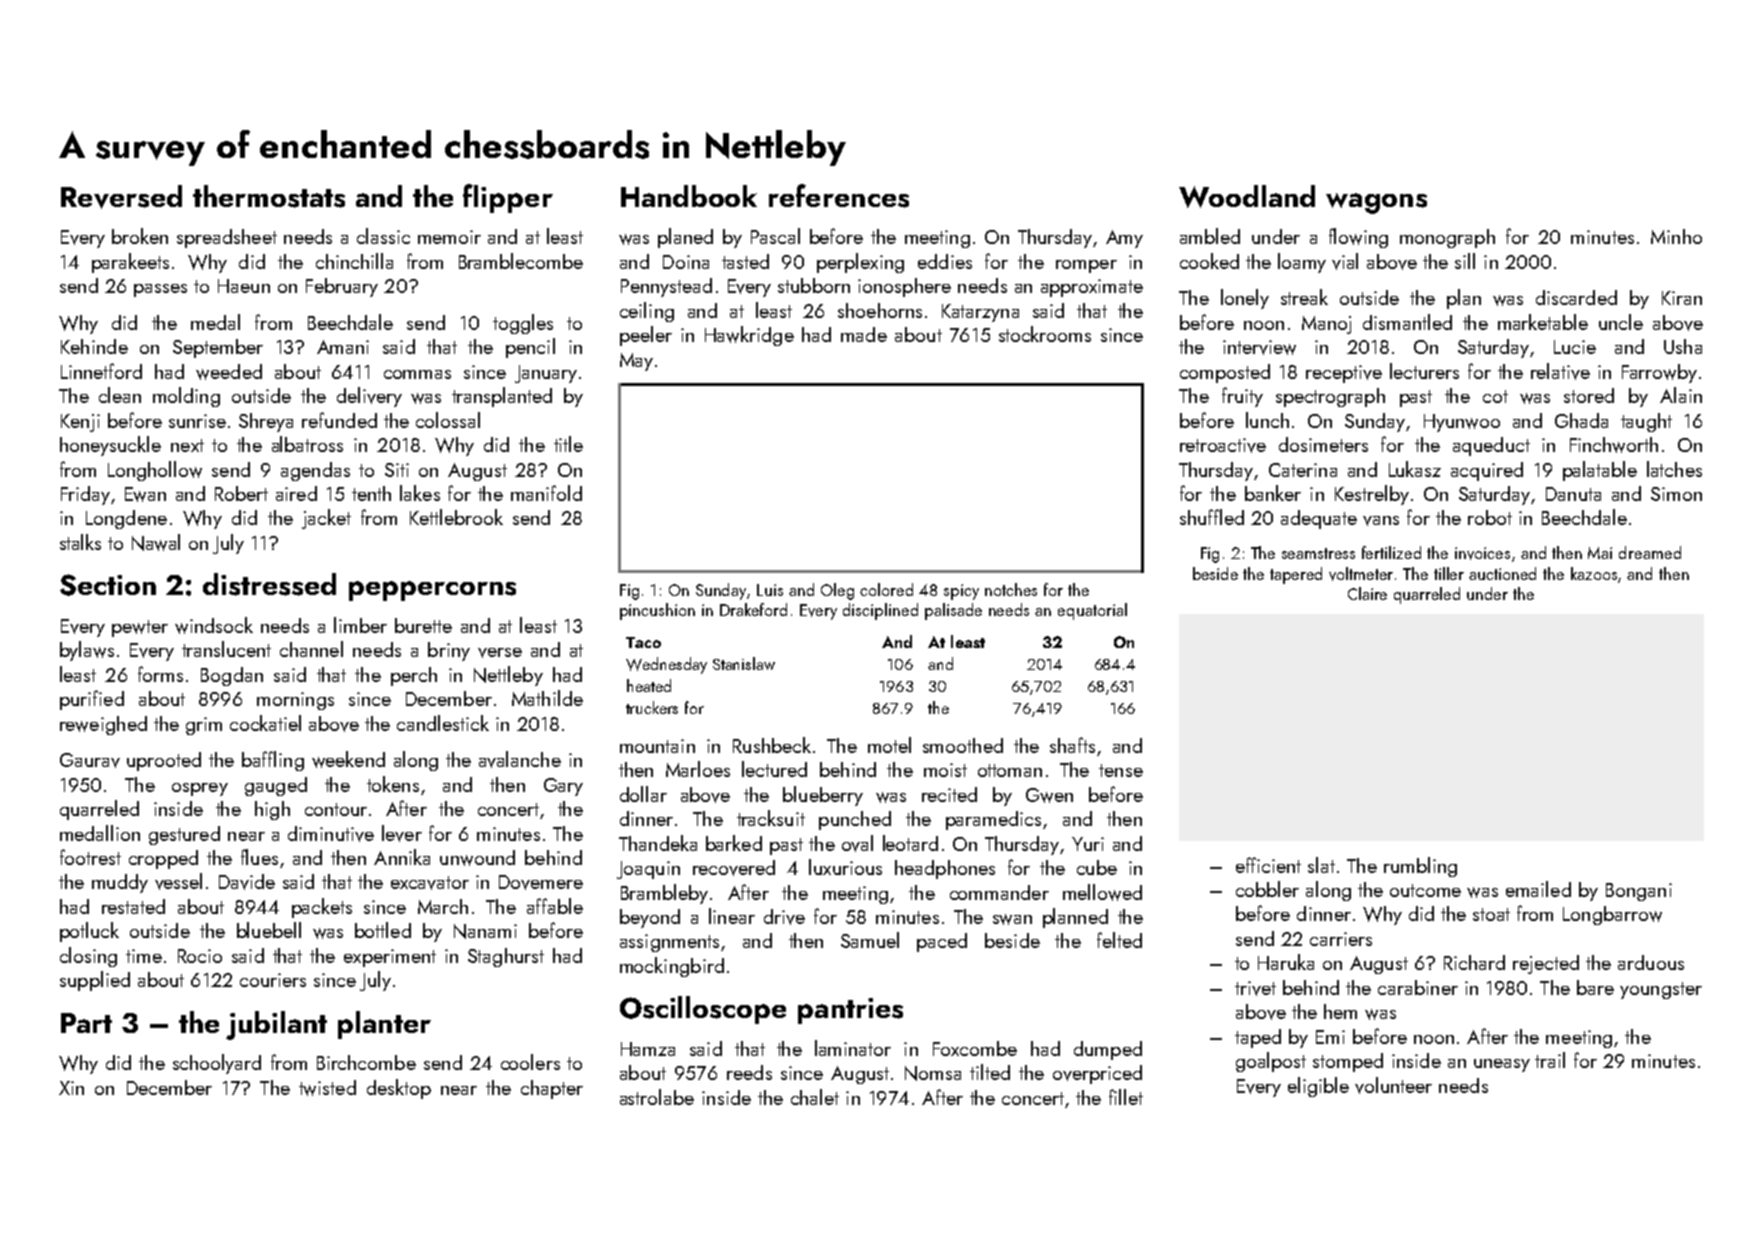  I want to click on Handbook, so click(689, 196).
